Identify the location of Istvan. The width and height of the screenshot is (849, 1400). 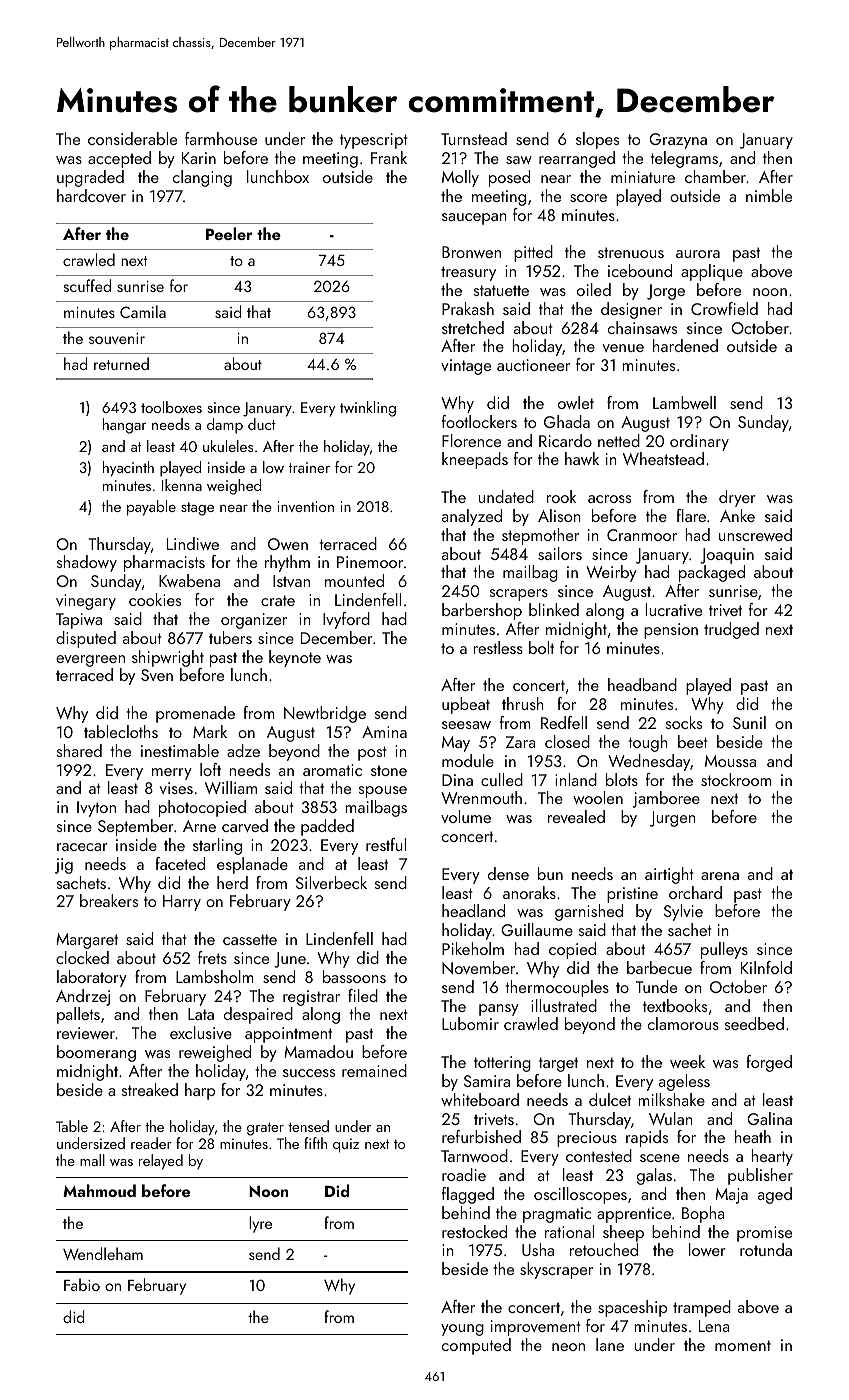
(291, 581).
